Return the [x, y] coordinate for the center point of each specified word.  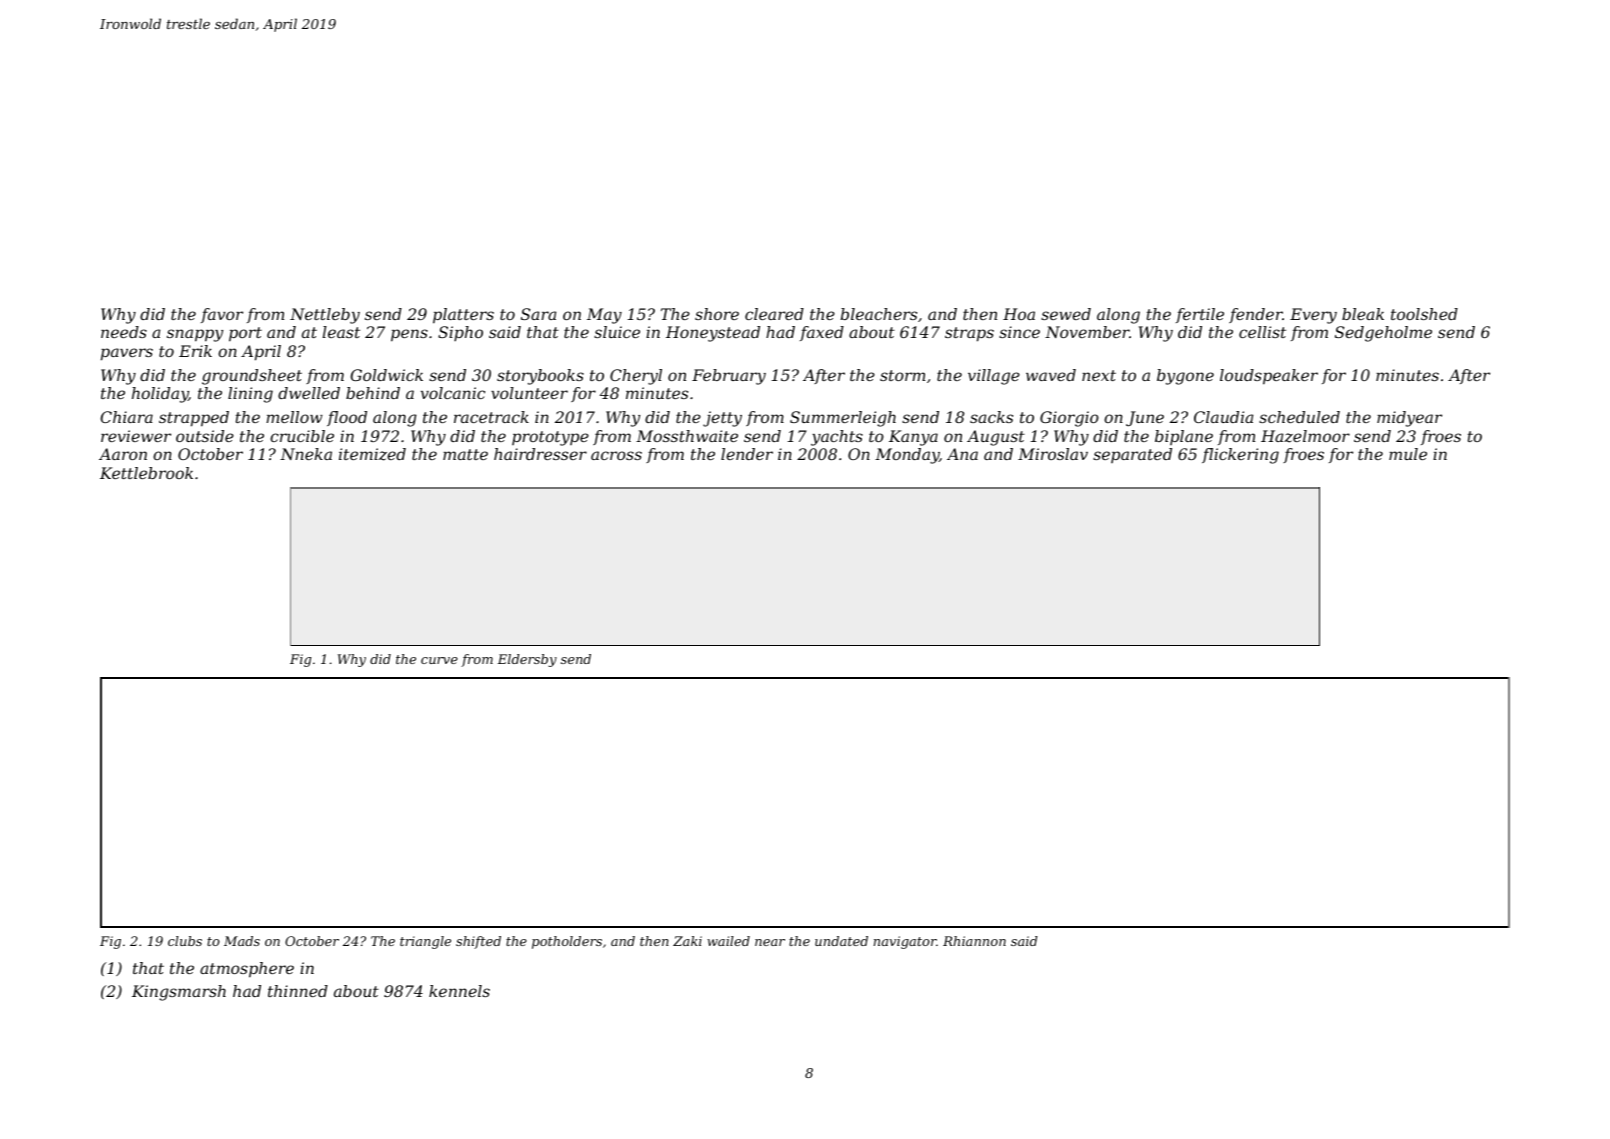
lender [747, 454]
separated [1132, 455]
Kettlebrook [146, 473]
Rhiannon [974, 941]
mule [1408, 454]
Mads [242, 941]
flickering [1240, 456]
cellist [1262, 332]
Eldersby [527, 660]
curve [439, 660]
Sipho [460, 333]
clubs [185, 941]
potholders [567, 942]
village [994, 377]
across [616, 455]
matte [465, 454]
